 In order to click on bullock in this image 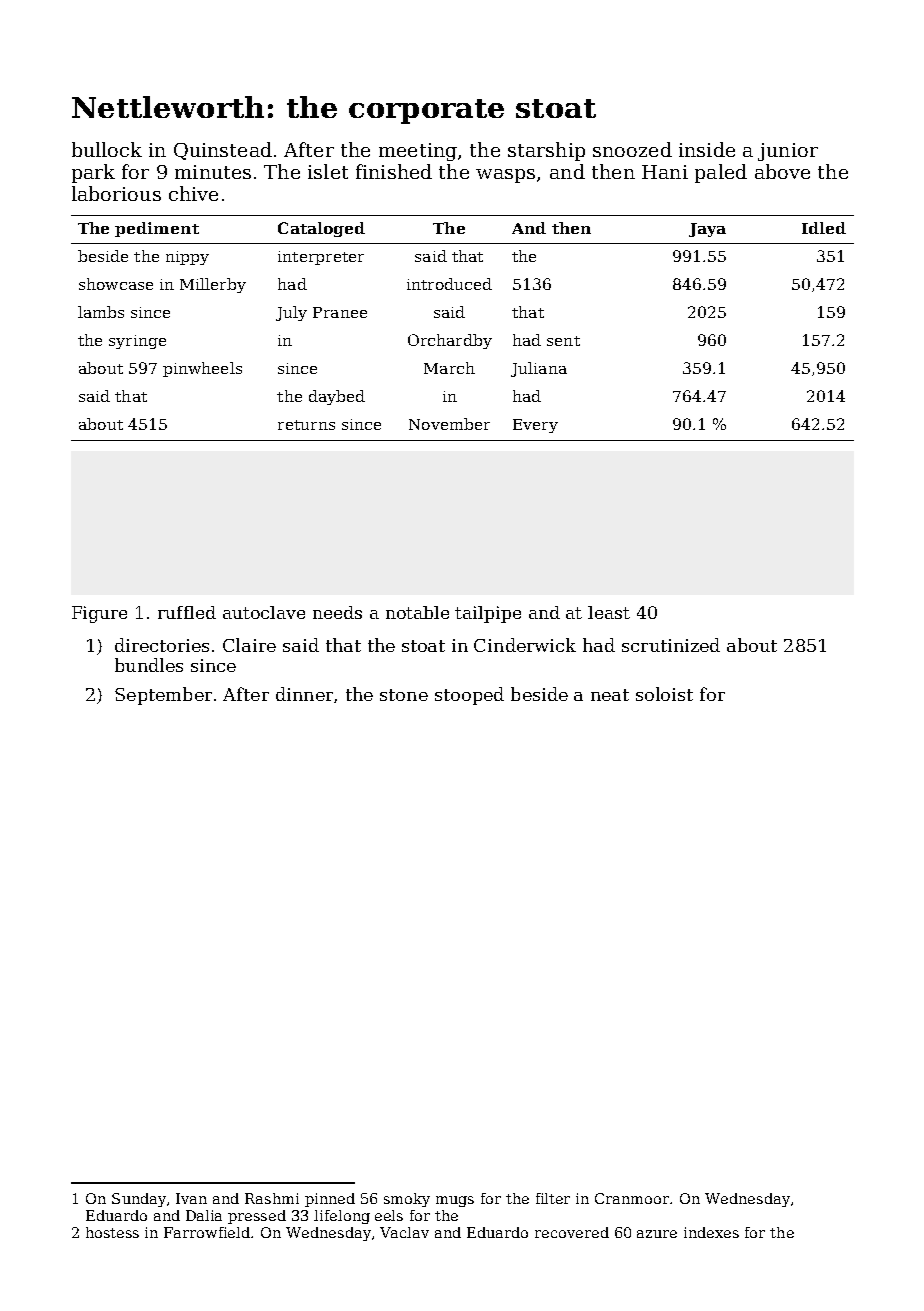, I will do `click(107, 149)`.
